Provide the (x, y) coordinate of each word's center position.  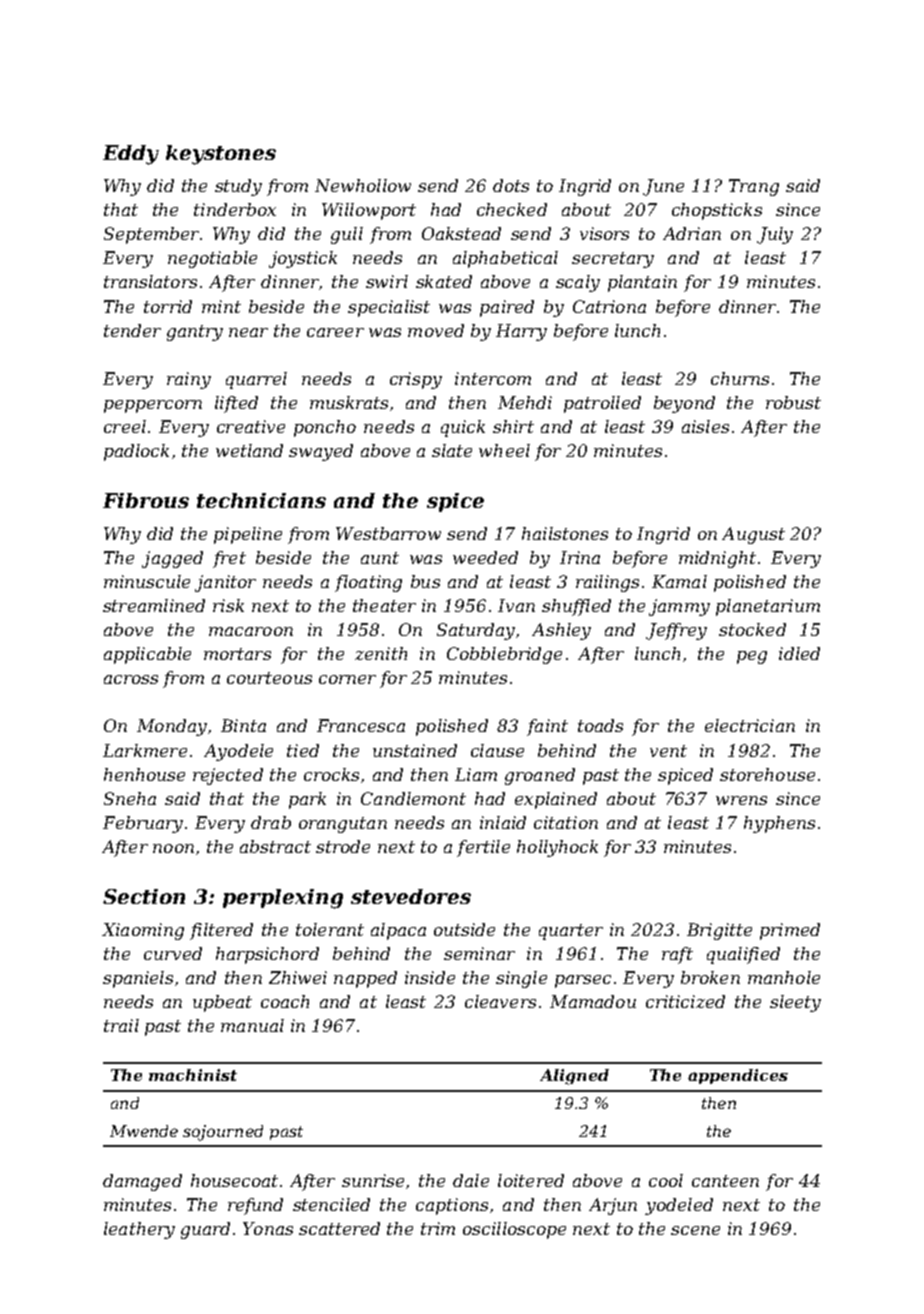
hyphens (779, 824)
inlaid (503, 822)
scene (695, 1230)
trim (438, 1228)
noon (173, 848)
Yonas (268, 1228)
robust (793, 402)
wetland (249, 450)
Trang (754, 187)
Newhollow (363, 185)
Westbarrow (388, 533)
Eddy (131, 155)
